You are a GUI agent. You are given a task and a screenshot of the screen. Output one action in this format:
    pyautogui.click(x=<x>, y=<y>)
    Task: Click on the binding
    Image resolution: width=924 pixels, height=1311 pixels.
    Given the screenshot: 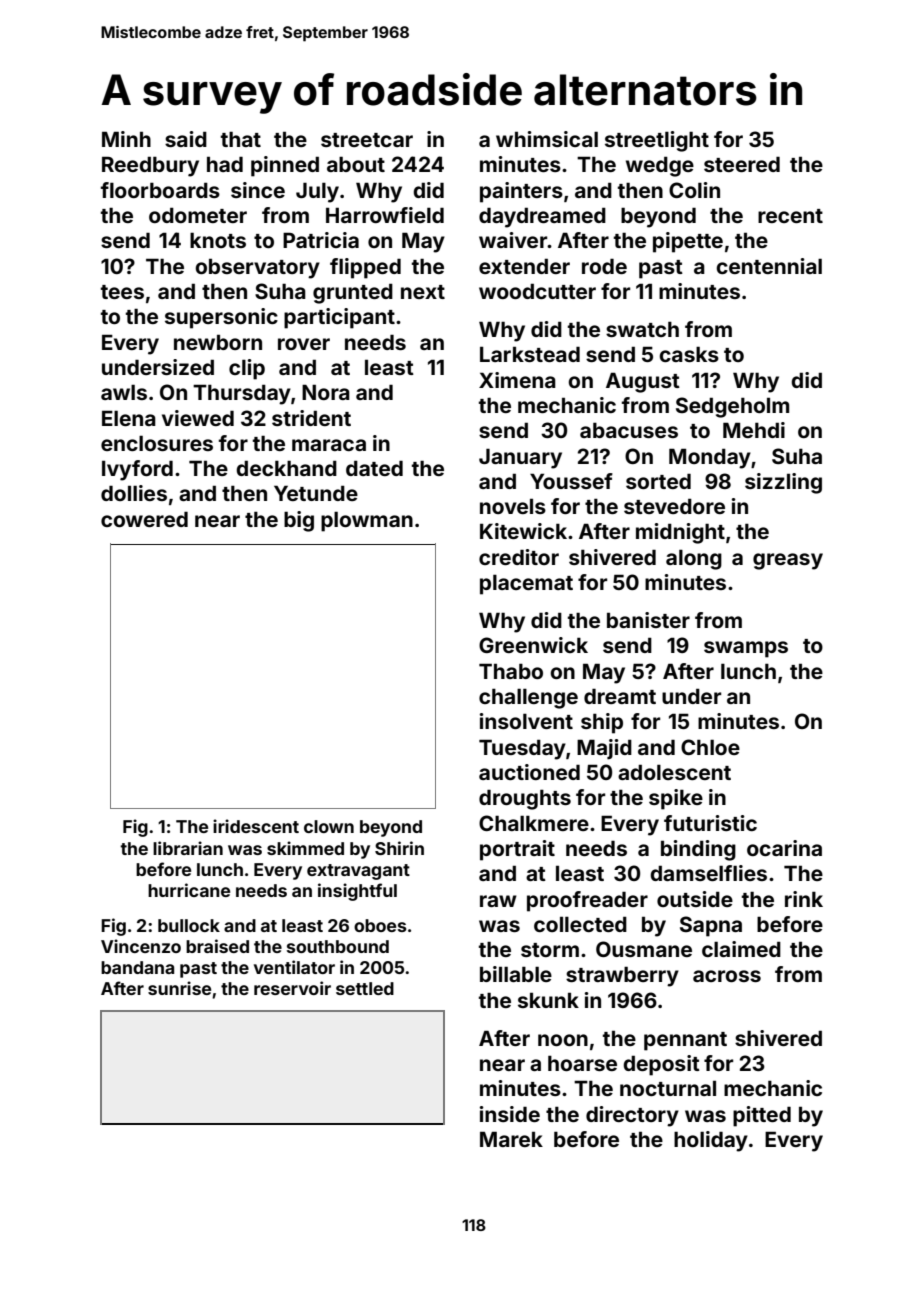 What is the action you would take?
    pyautogui.click(x=698, y=850)
